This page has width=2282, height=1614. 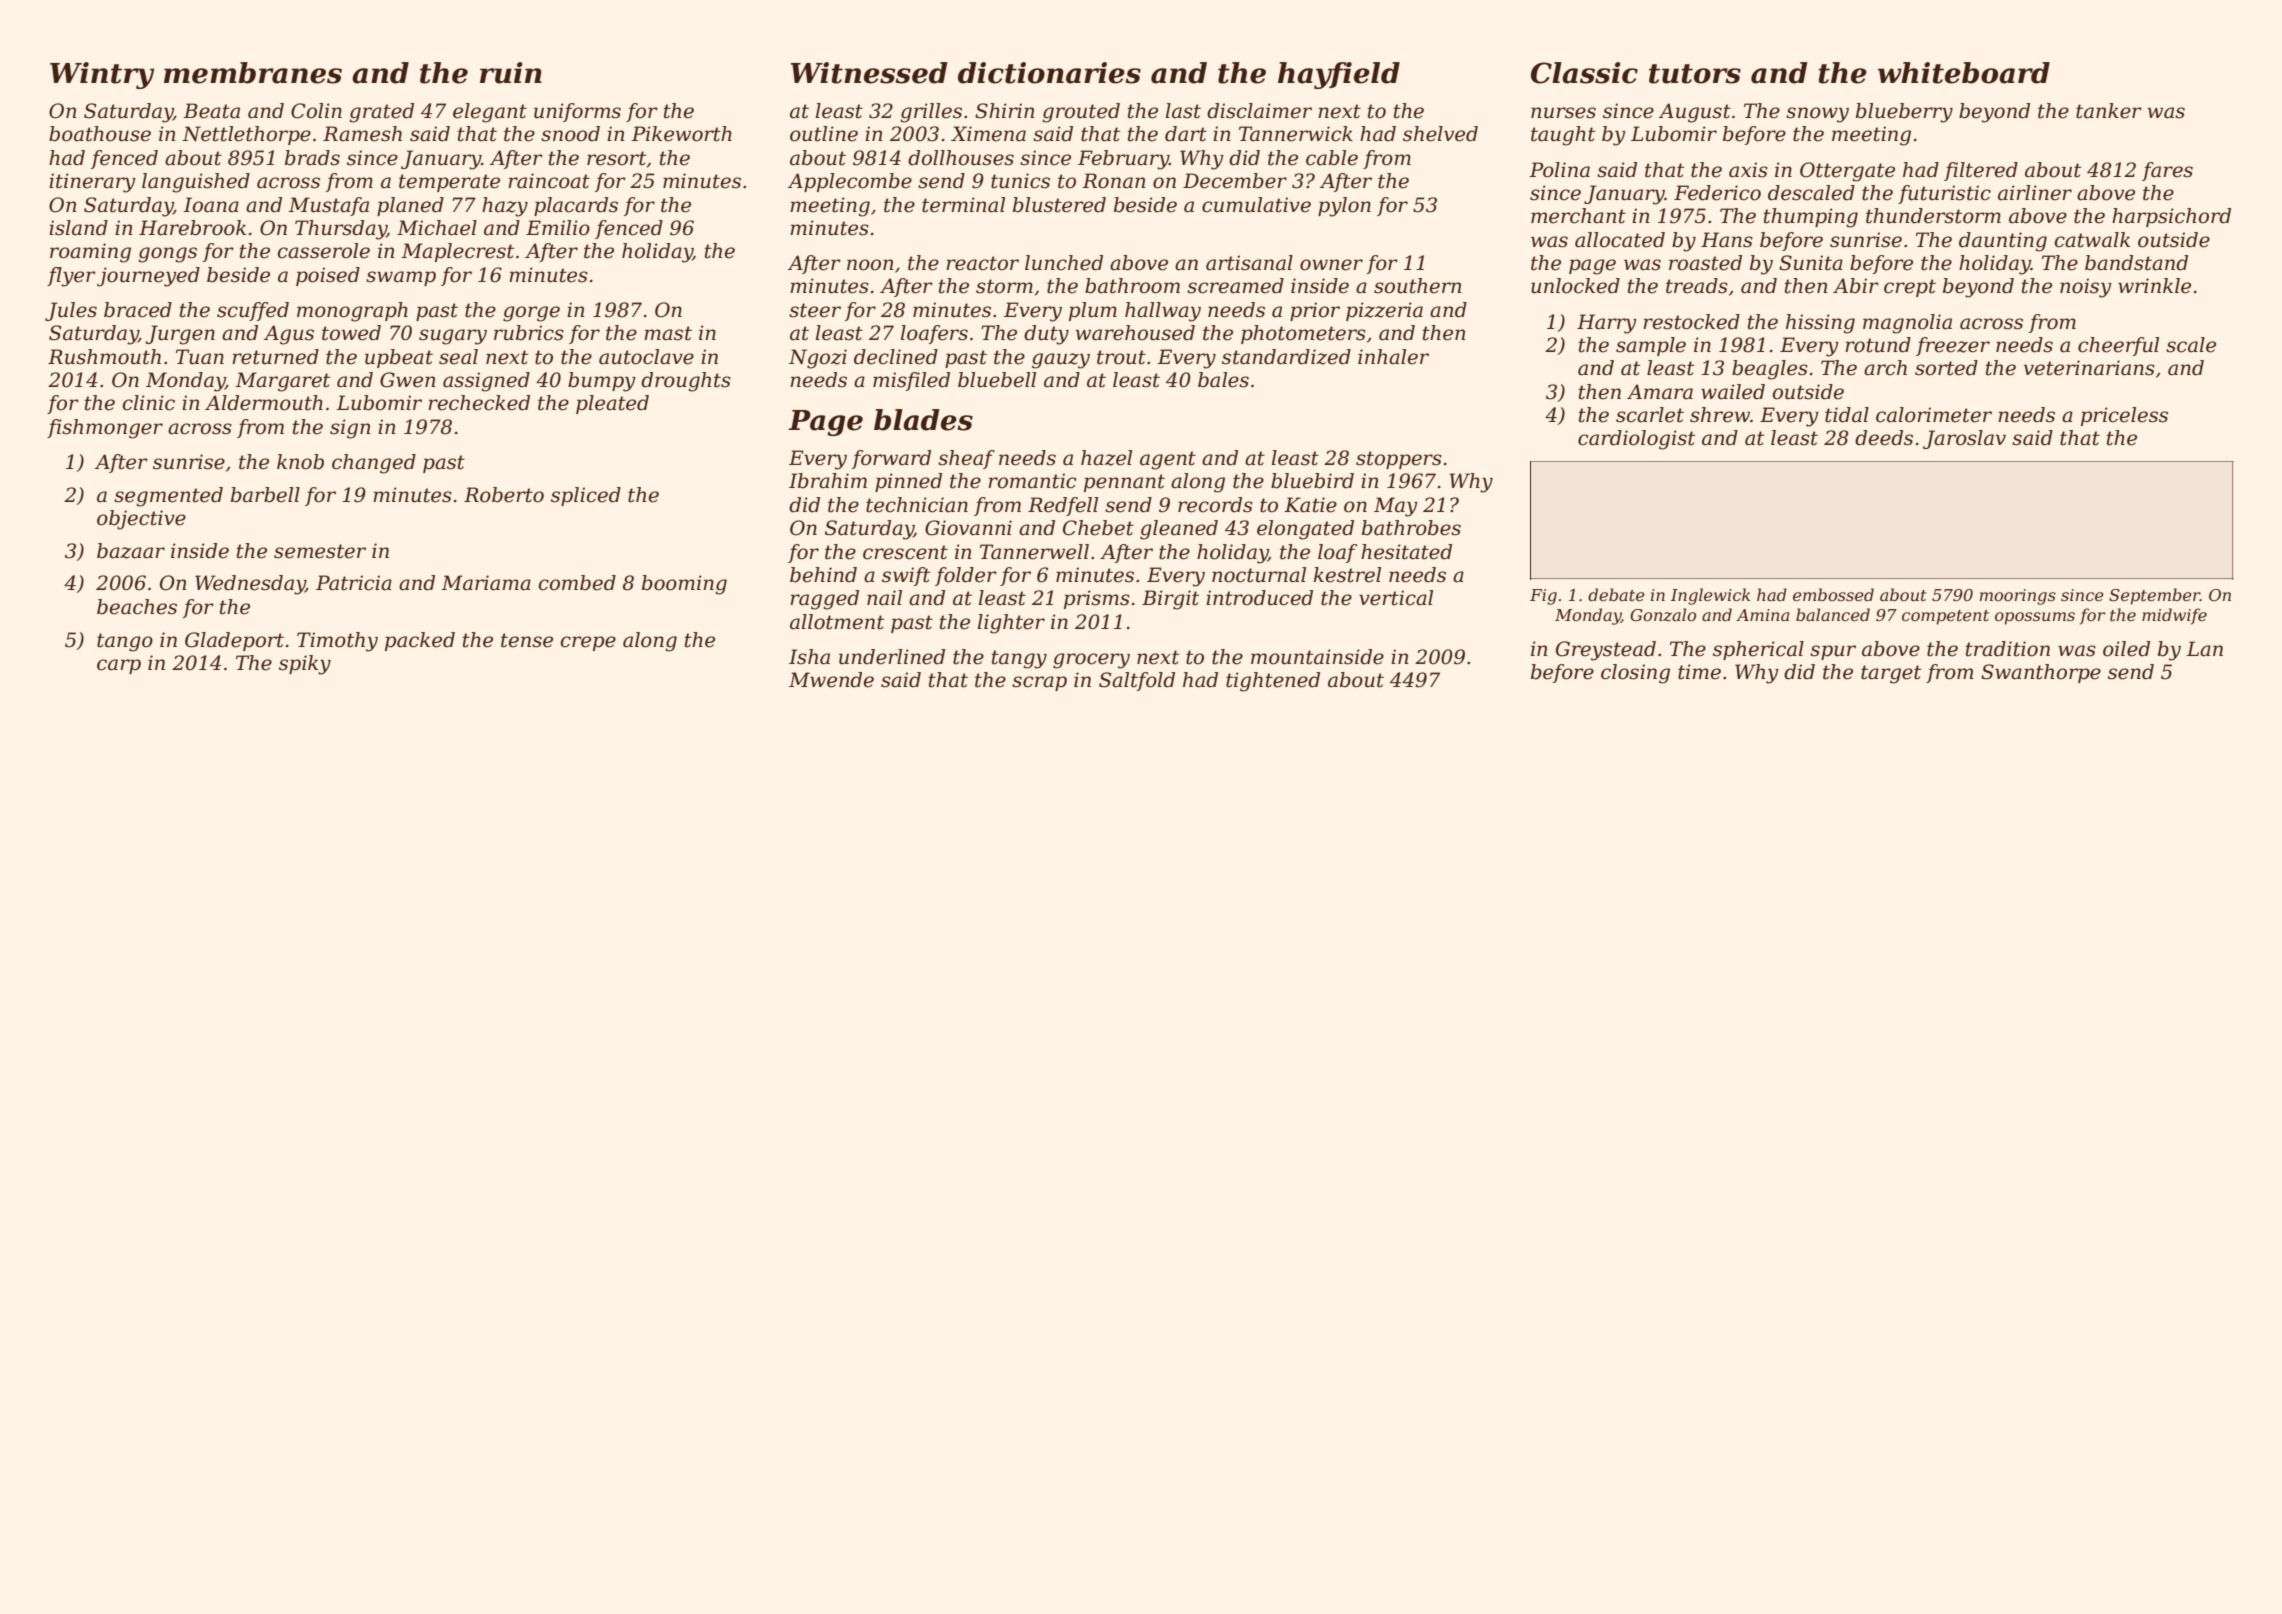 I want to click on spliced, so click(x=586, y=496).
